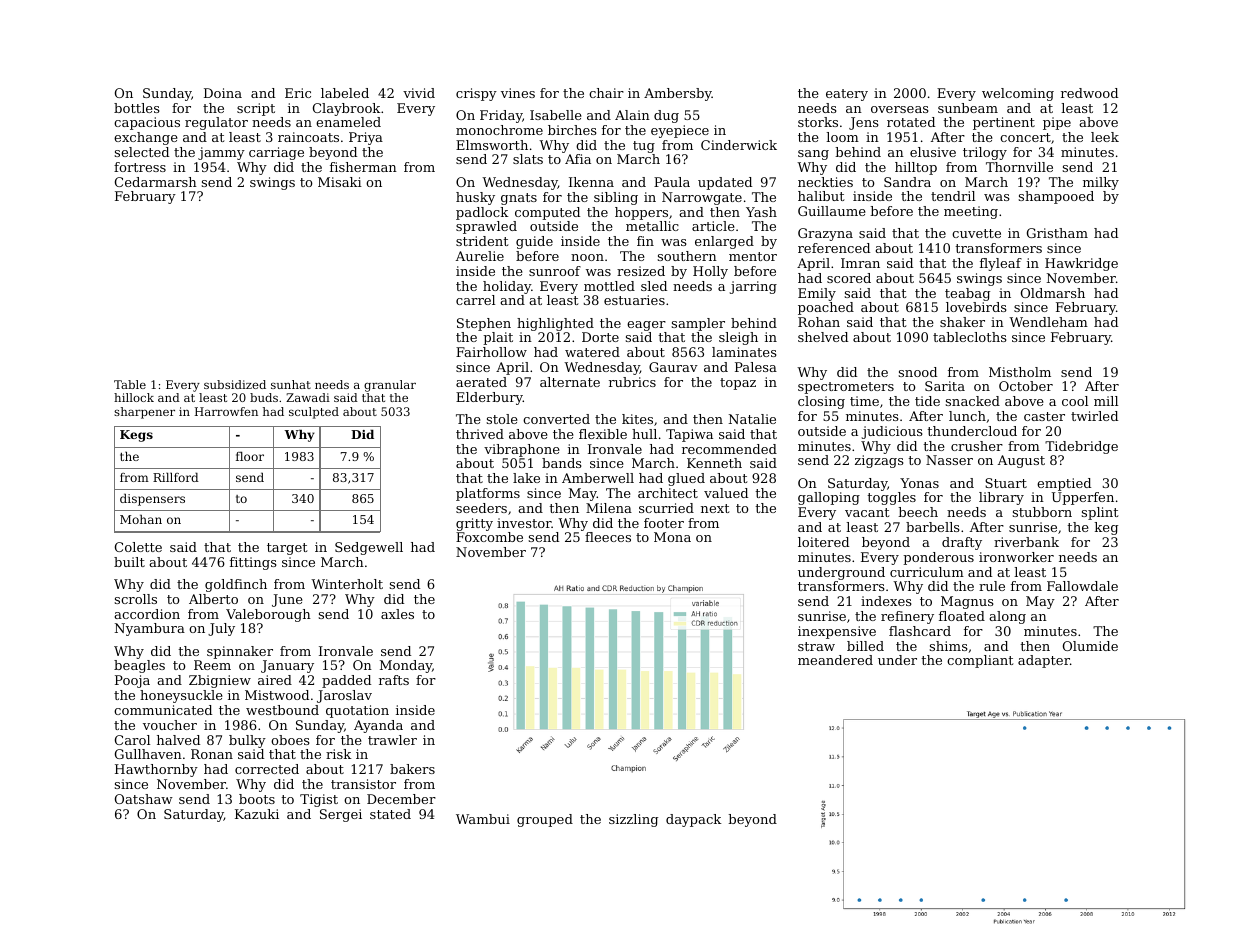 The width and height of the page is (1233, 952). I want to click on stole, so click(502, 419).
